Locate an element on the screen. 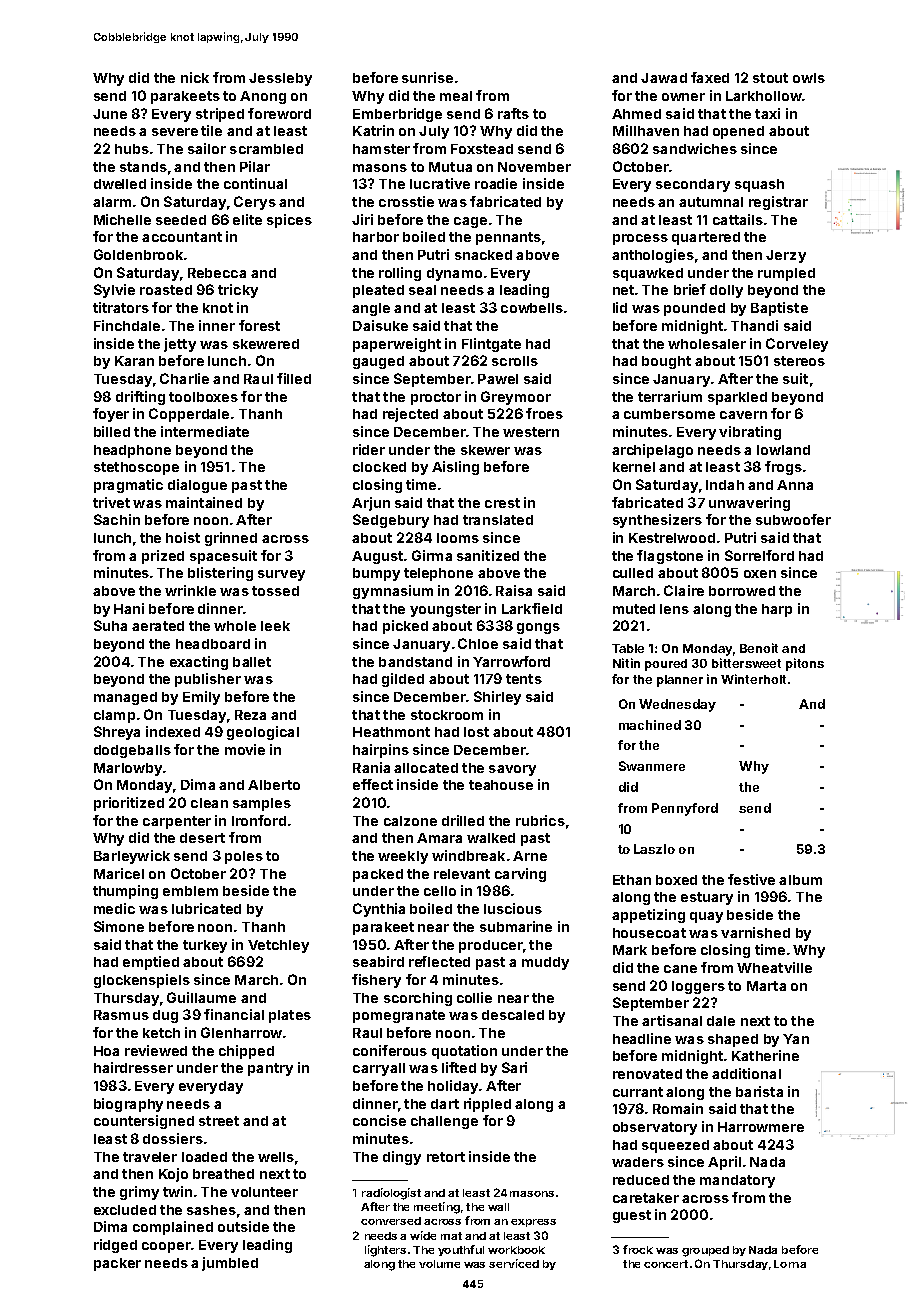  Pilar is located at coordinates (255, 166).
